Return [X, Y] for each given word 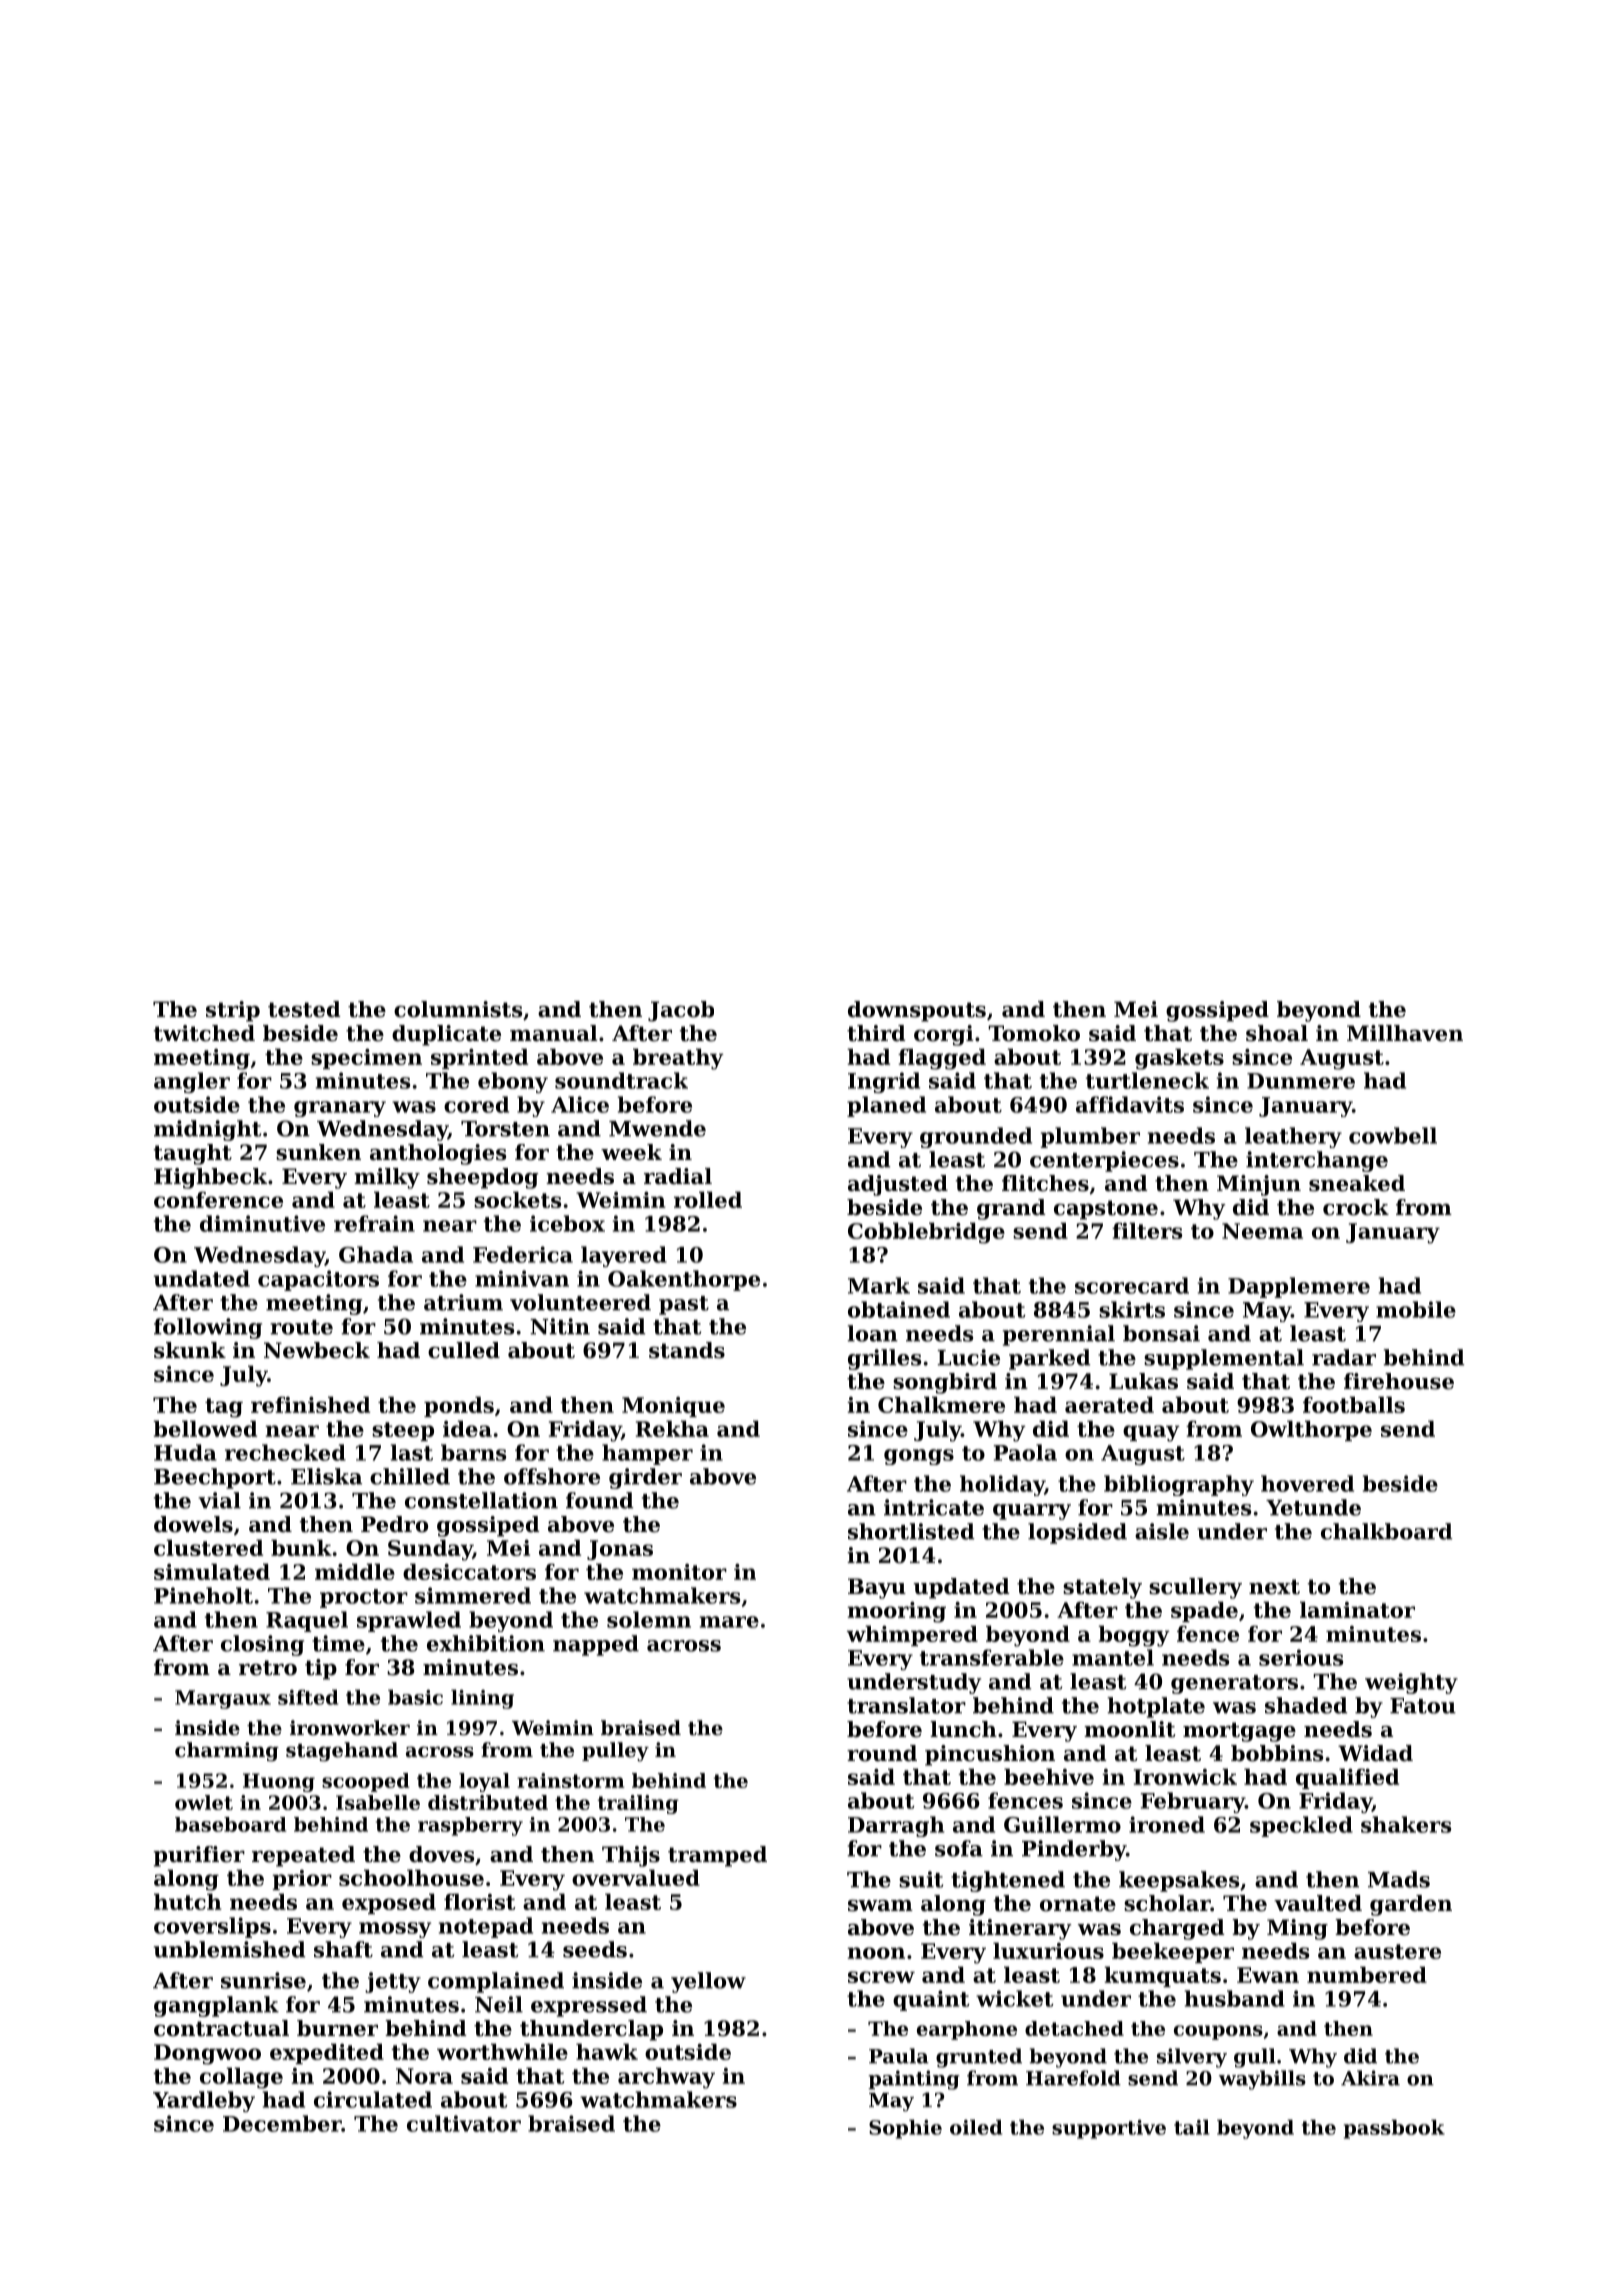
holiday [1002, 1485]
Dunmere [1301, 1081]
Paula [899, 2056]
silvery [1192, 2058]
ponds [459, 1406]
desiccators [469, 1571]
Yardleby [204, 2101]
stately [1102, 1588]
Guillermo [1062, 1824]
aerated [1109, 1404]
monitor [679, 1572]
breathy [678, 1059]
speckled [1301, 1826]
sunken [318, 1152]
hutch [188, 1901]
